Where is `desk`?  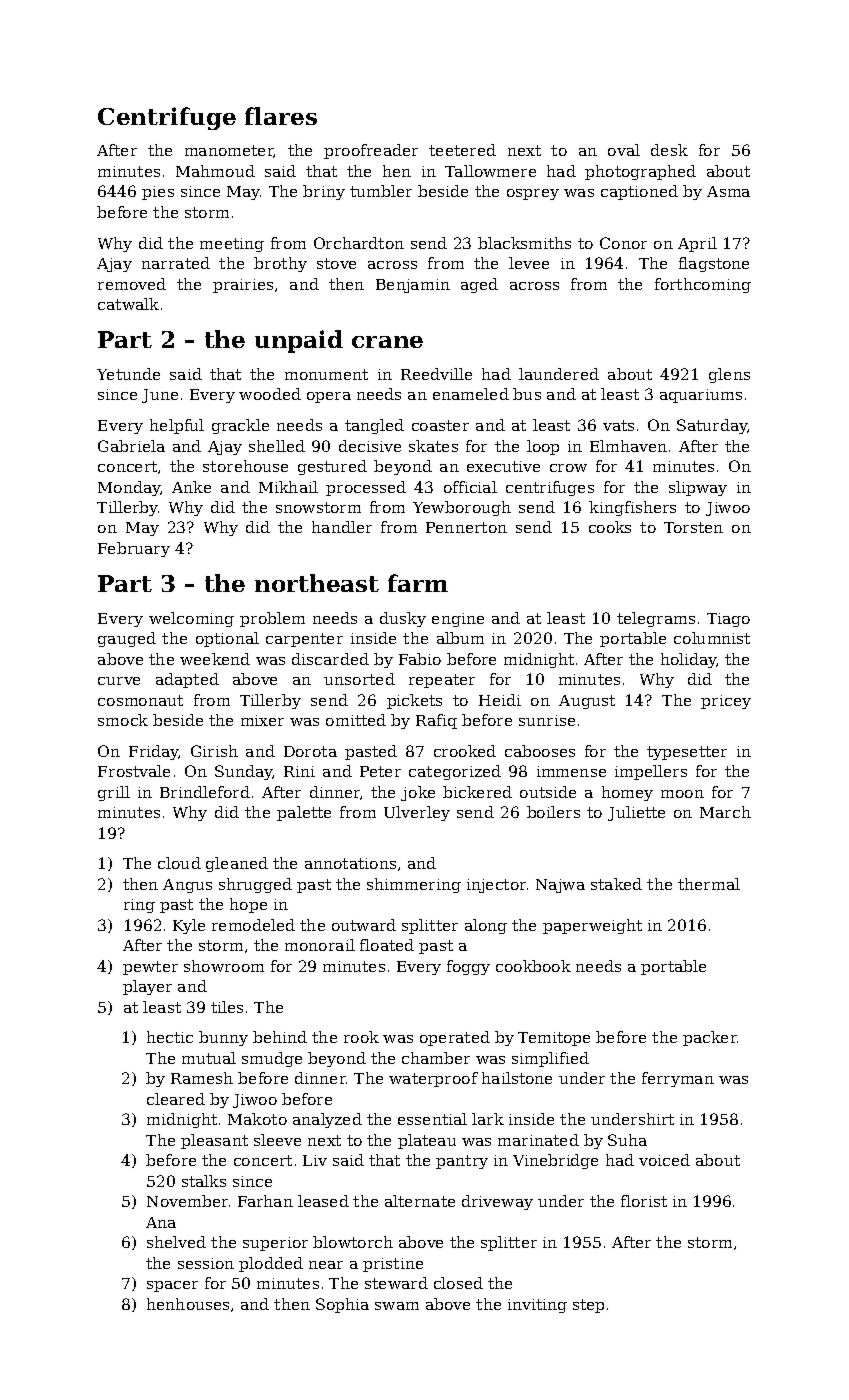 desk is located at coordinates (669, 150).
